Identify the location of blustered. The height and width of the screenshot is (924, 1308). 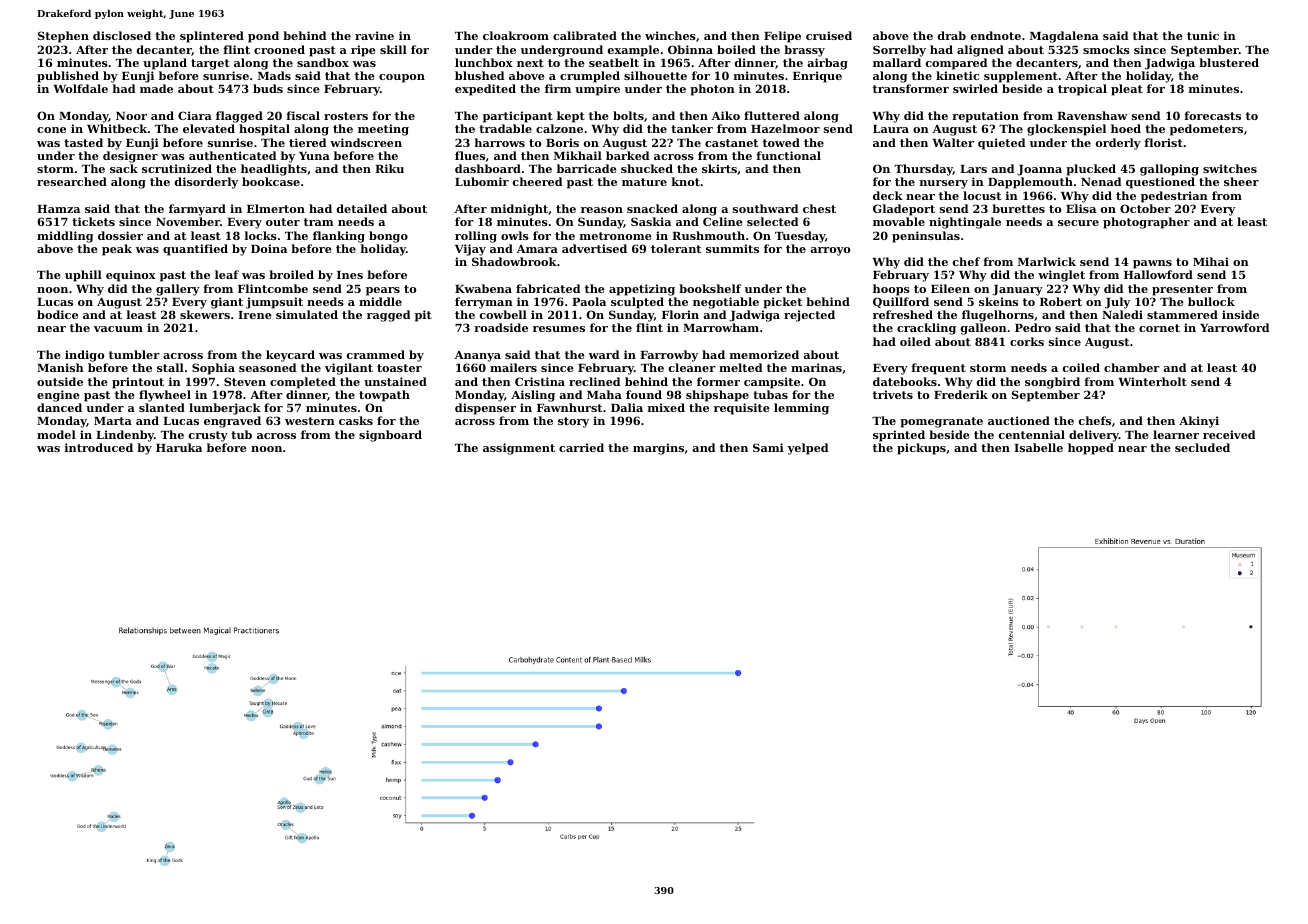
(1229, 62).
